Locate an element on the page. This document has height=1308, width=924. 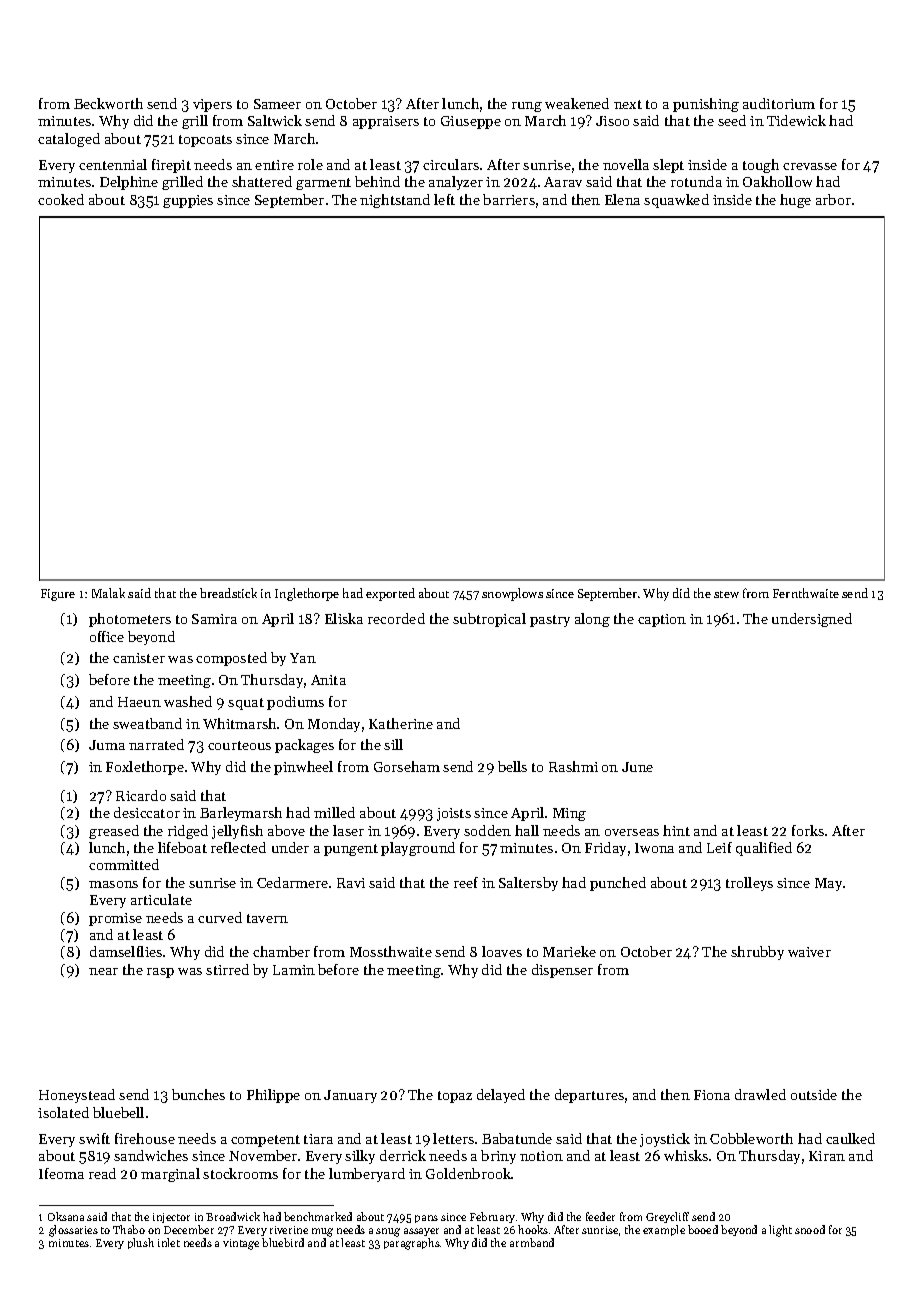
Beckworth is located at coordinates (108, 103).
